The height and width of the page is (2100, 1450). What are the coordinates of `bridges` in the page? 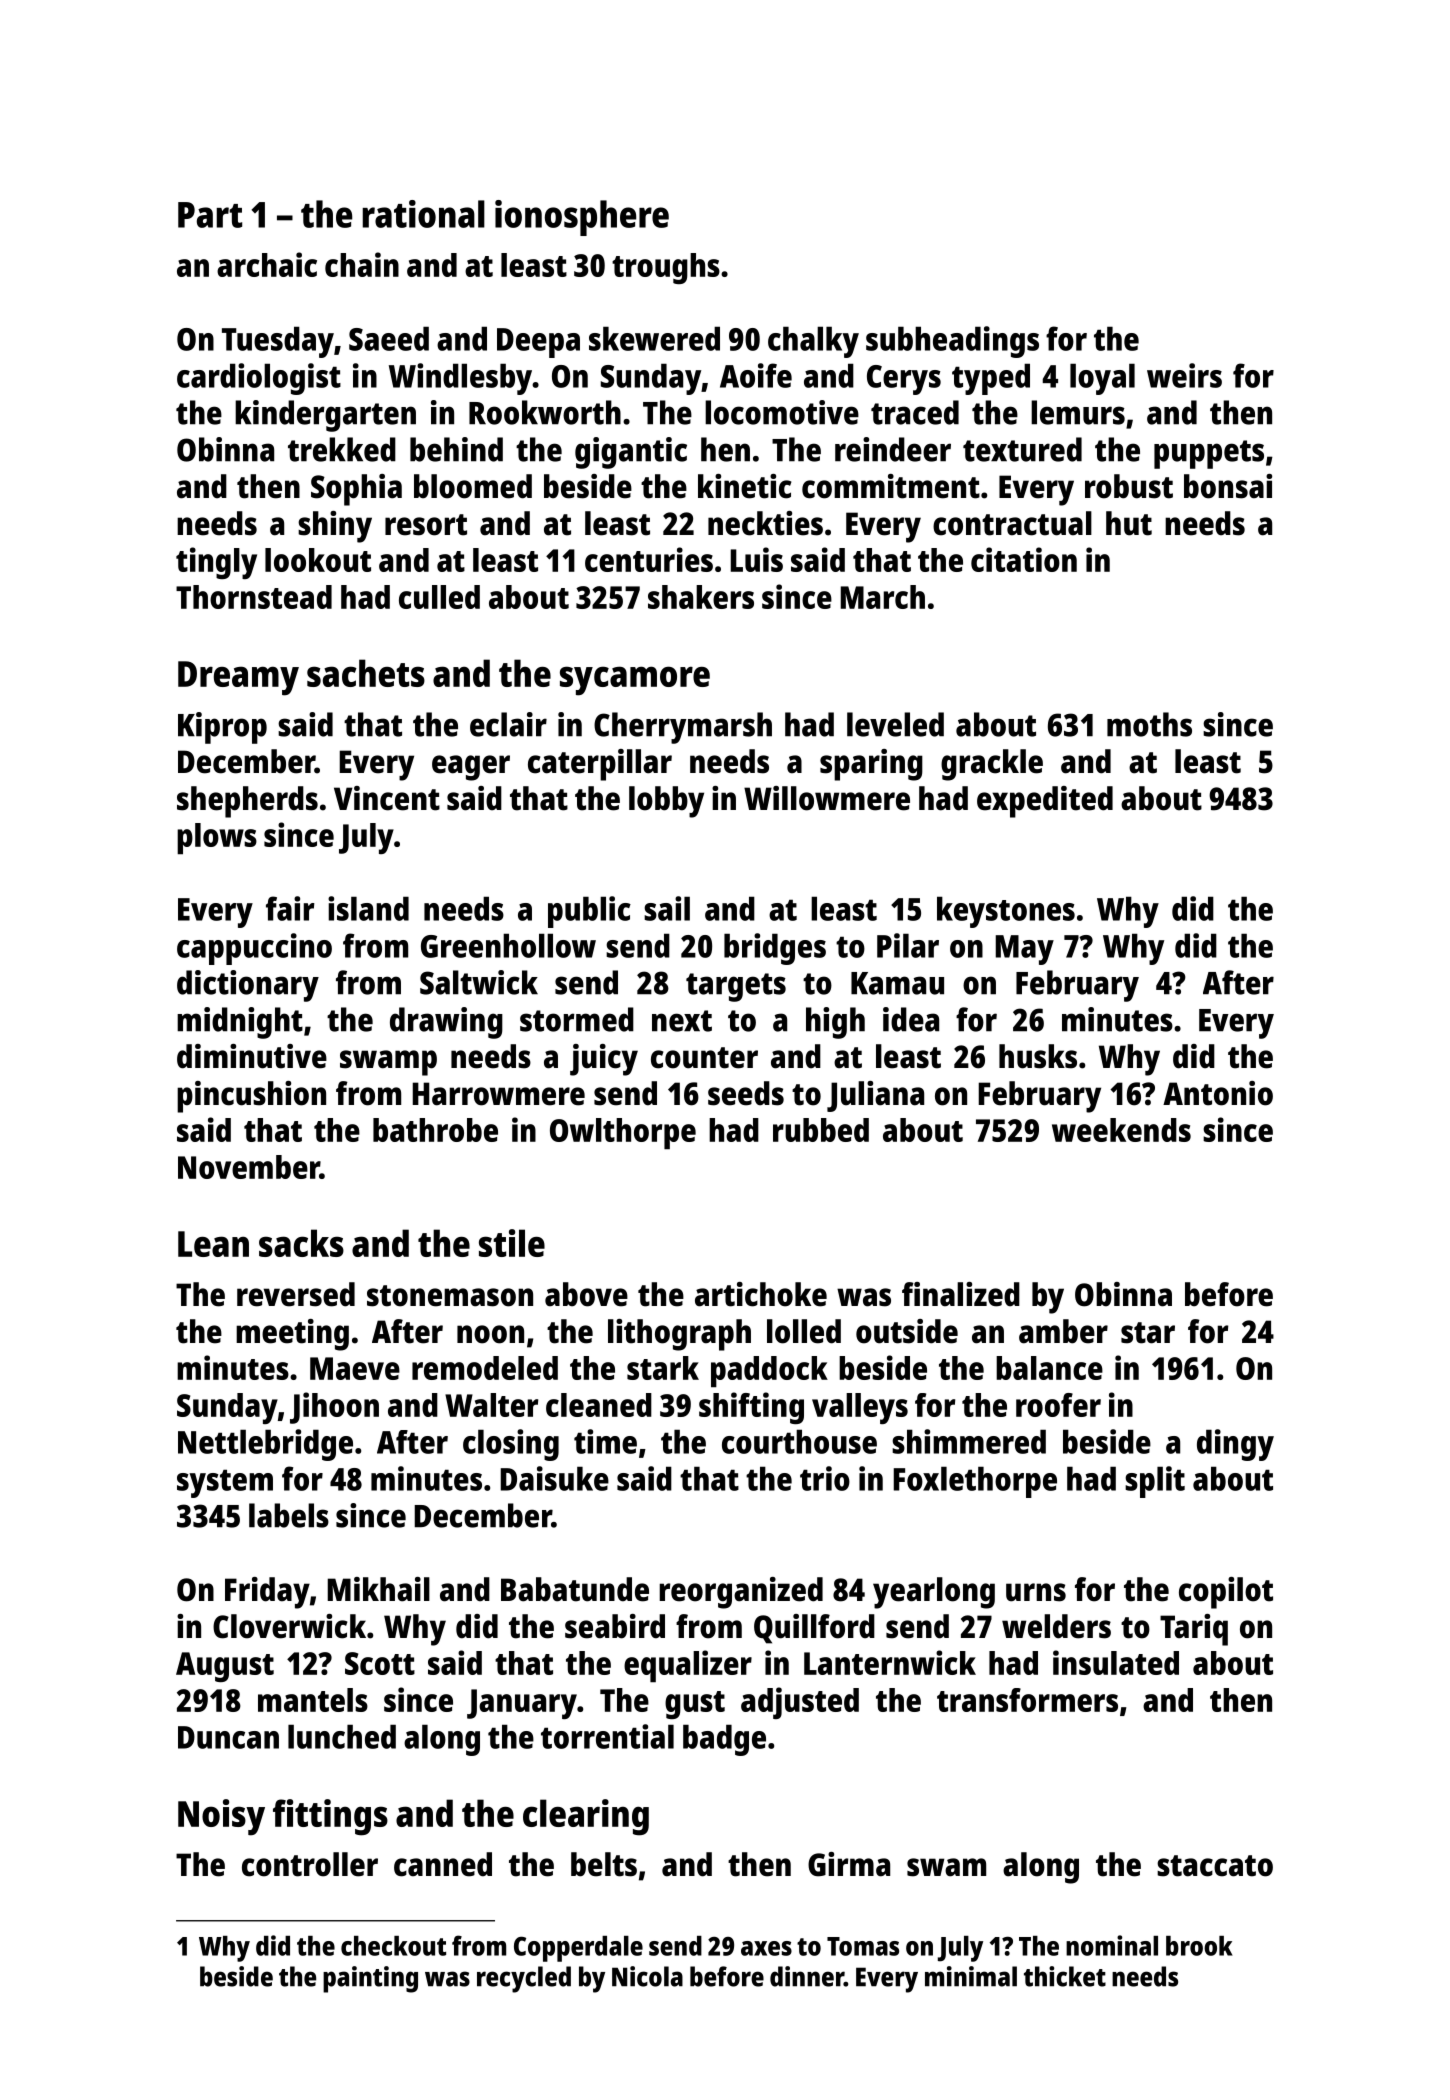 It's located at (775, 949).
